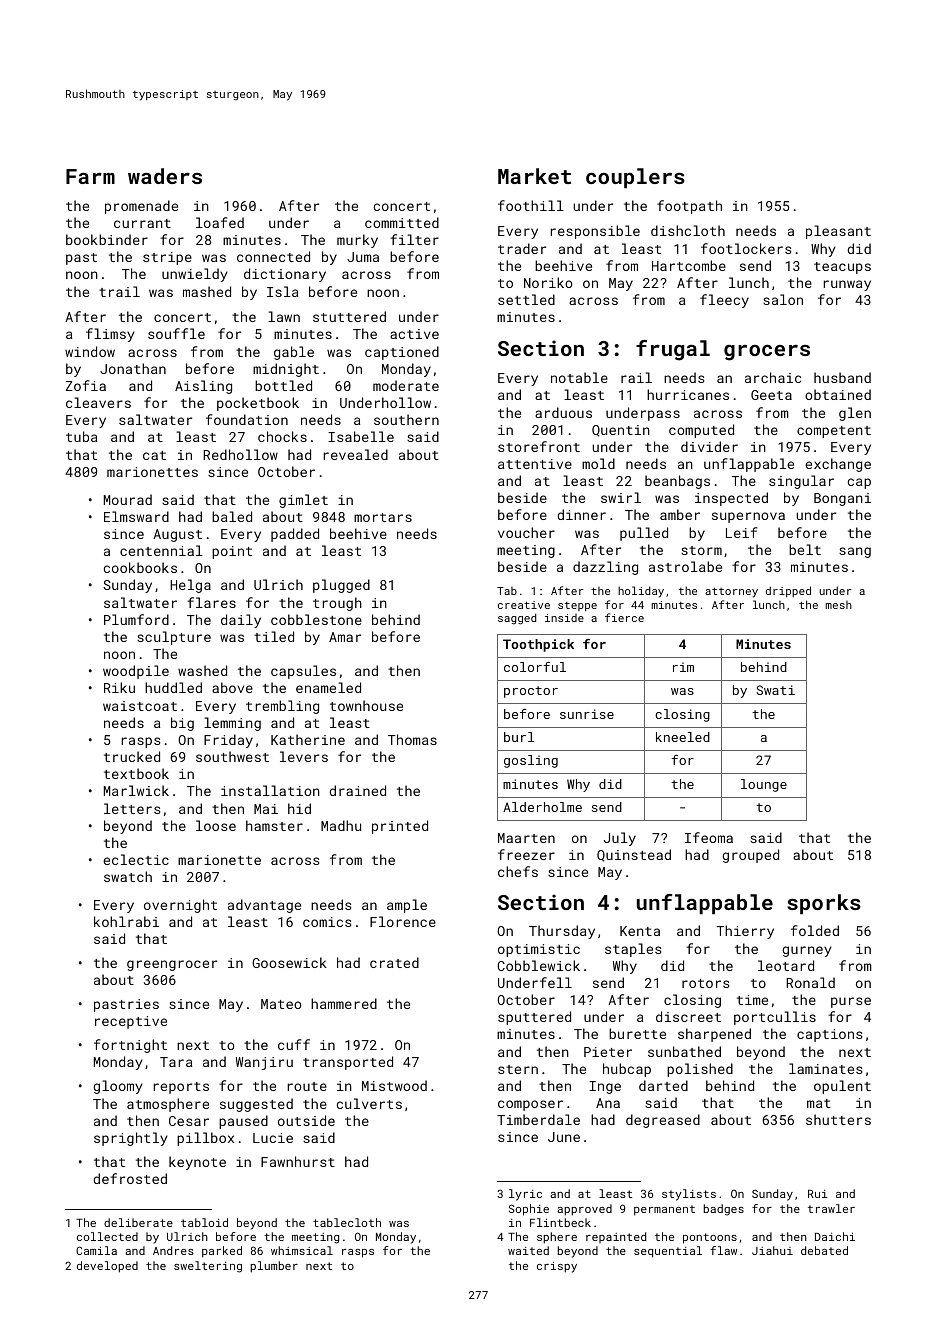 This page has height=1329, width=937. What do you see at coordinates (366, 705) in the page?
I see `townhouse` at bounding box center [366, 705].
